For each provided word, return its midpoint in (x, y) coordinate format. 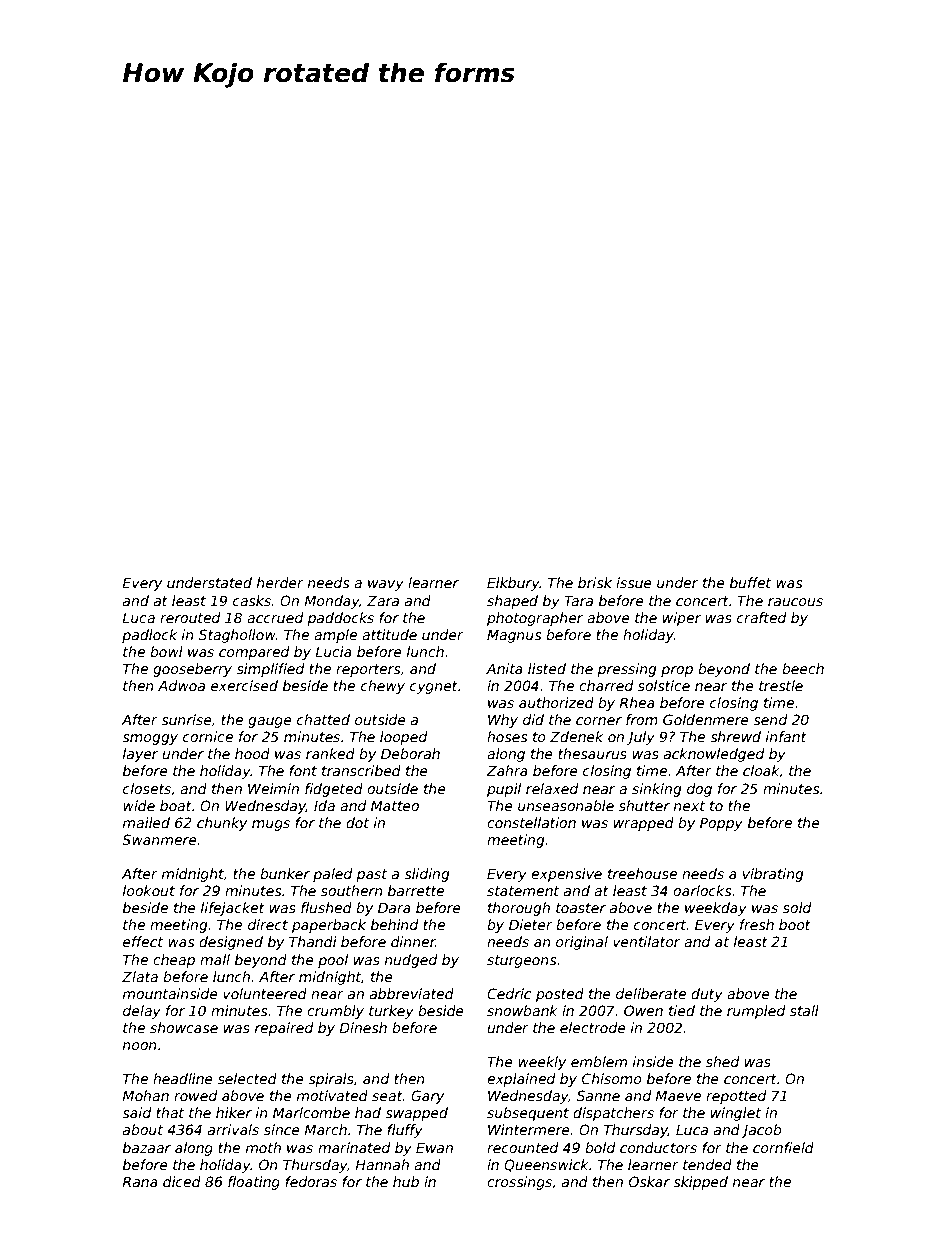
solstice (664, 685)
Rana (140, 1181)
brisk (595, 582)
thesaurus (592, 753)
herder (280, 582)
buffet (750, 582)
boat (176, 805)
